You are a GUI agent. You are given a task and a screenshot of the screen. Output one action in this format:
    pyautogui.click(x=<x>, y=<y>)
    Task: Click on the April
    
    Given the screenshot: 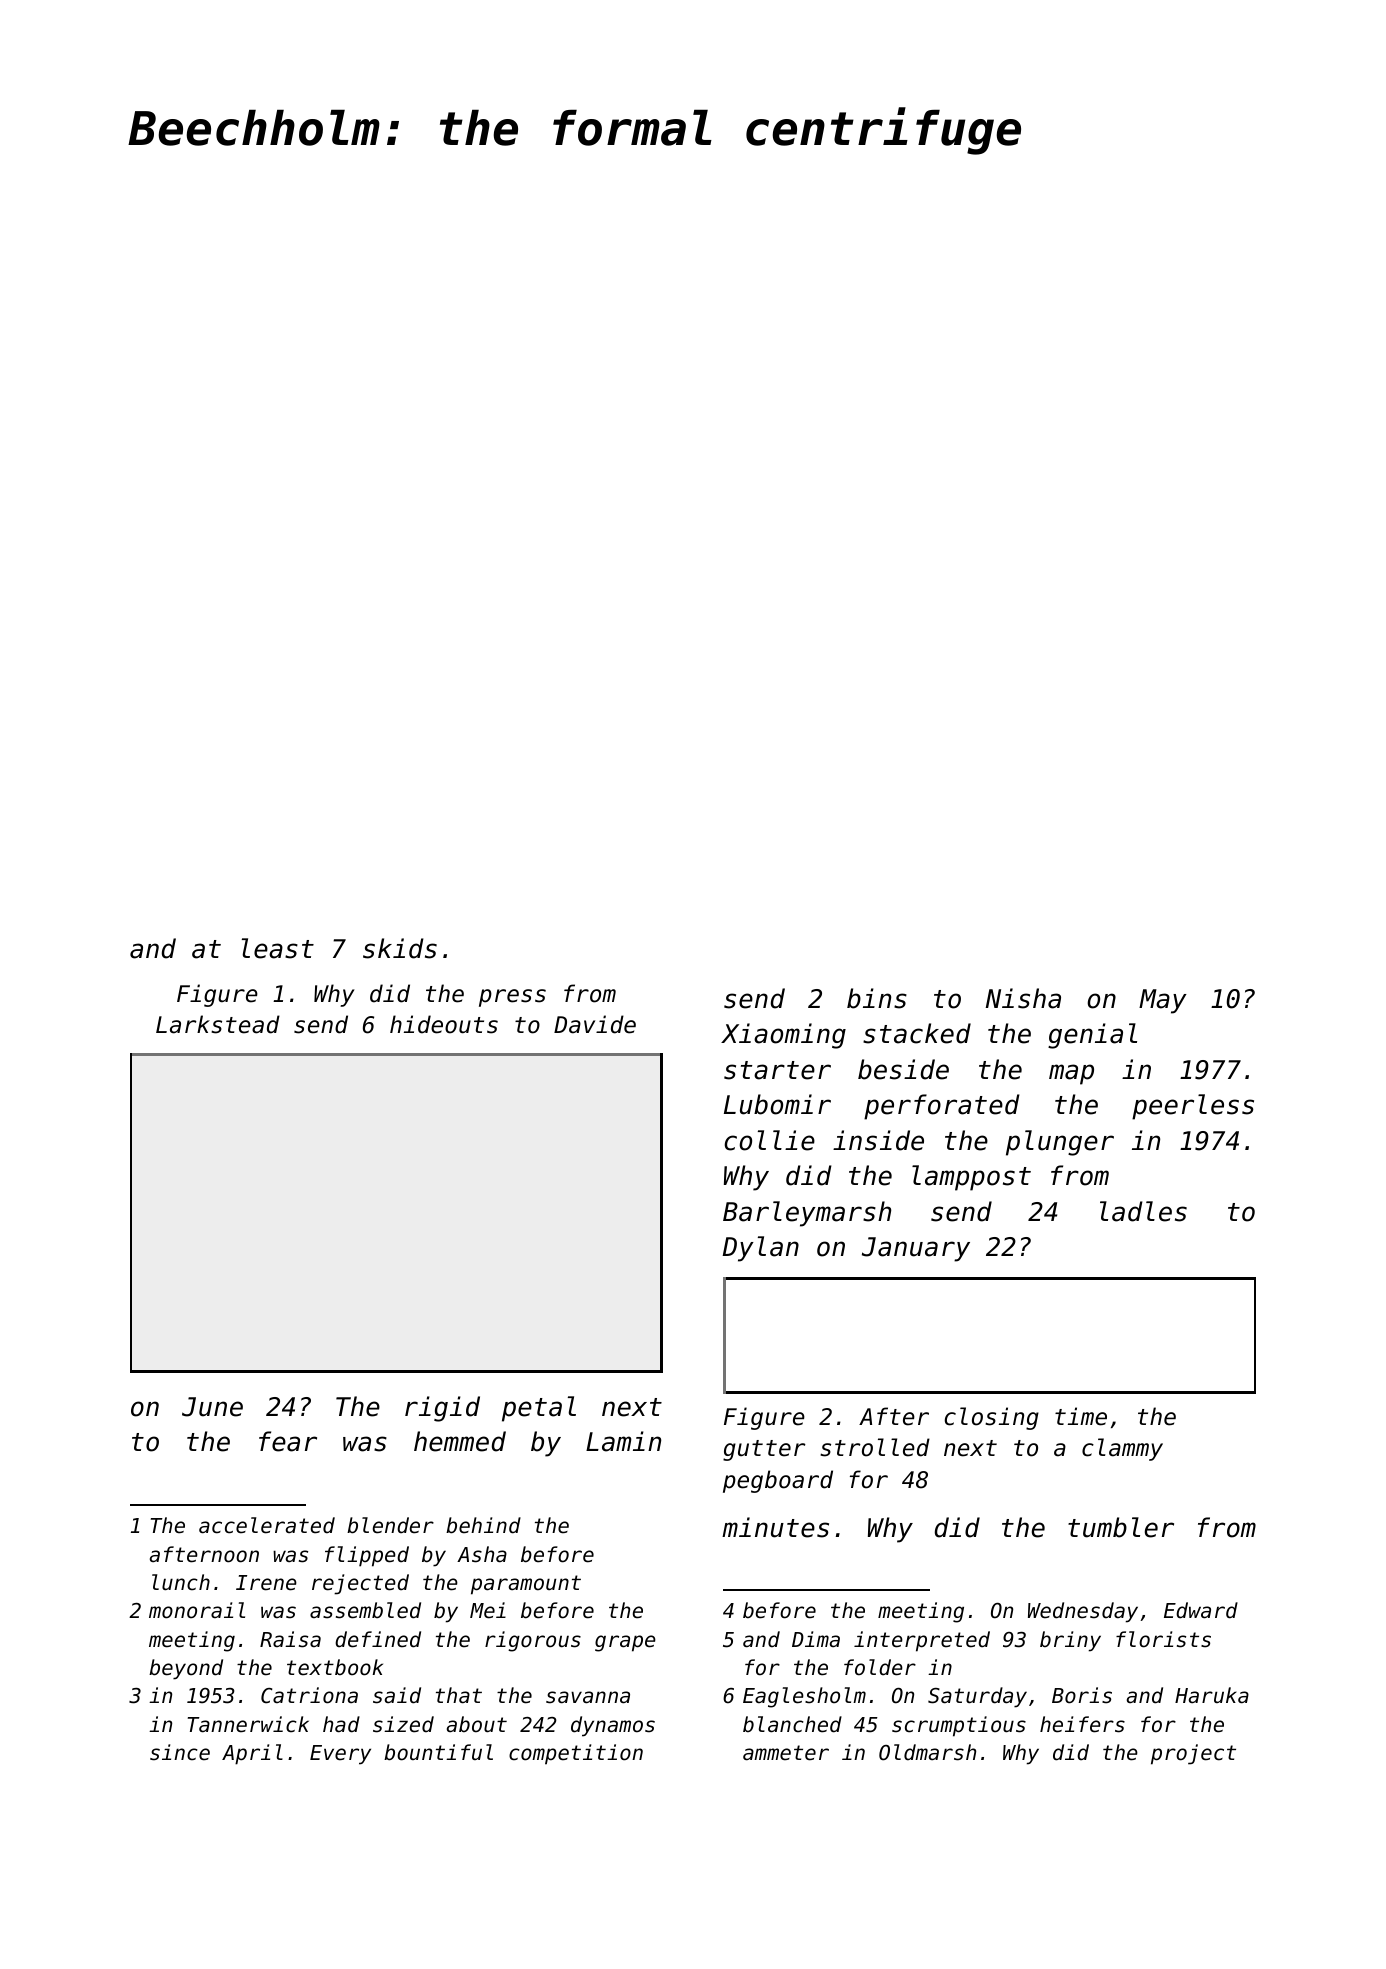 What is the action you would take?
    pyautogui.click(x=252, y=1754)
